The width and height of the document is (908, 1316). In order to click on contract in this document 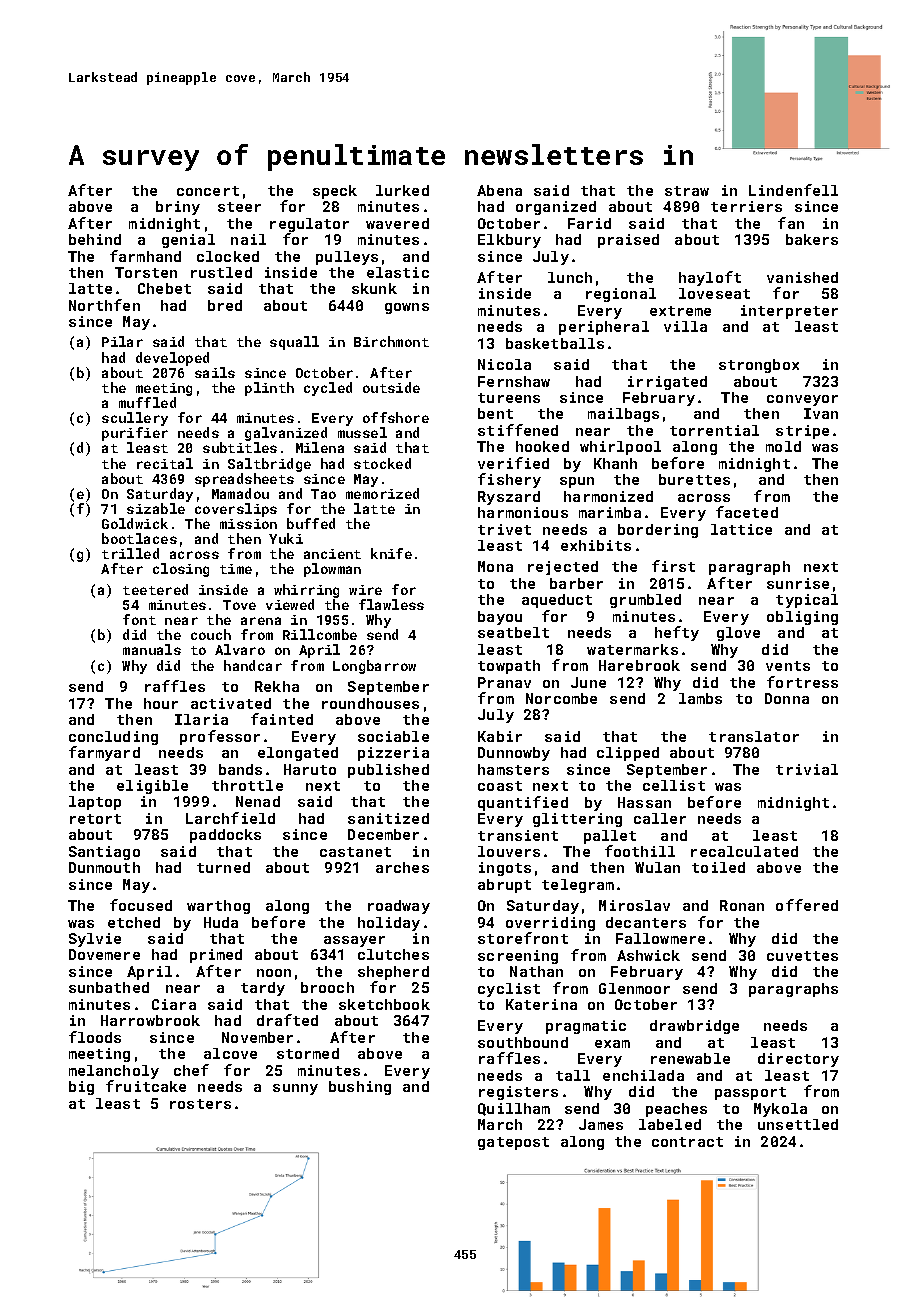, I will do `click(687, 1142)`.
